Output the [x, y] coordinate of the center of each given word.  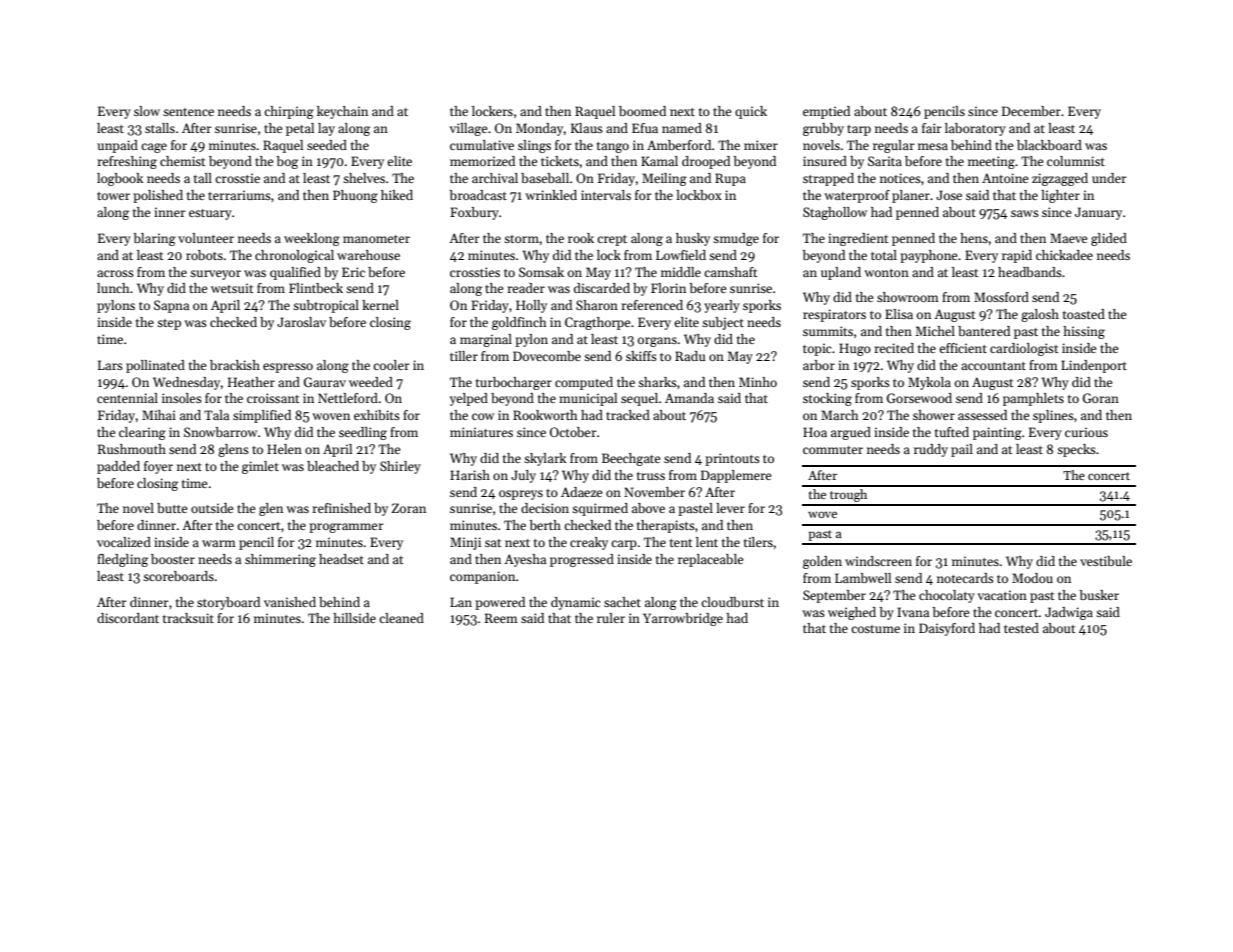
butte [172, 508]
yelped [469, 399]
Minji [465, 543]
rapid [1017, 256]
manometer [376, 239]
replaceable [711, 560]
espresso [288, 368]
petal [300, 129]
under [1109, 178]
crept [612, 240]
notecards [965, 578]
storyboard [228, 603]
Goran [1101, 398]
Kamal [659, 161]
